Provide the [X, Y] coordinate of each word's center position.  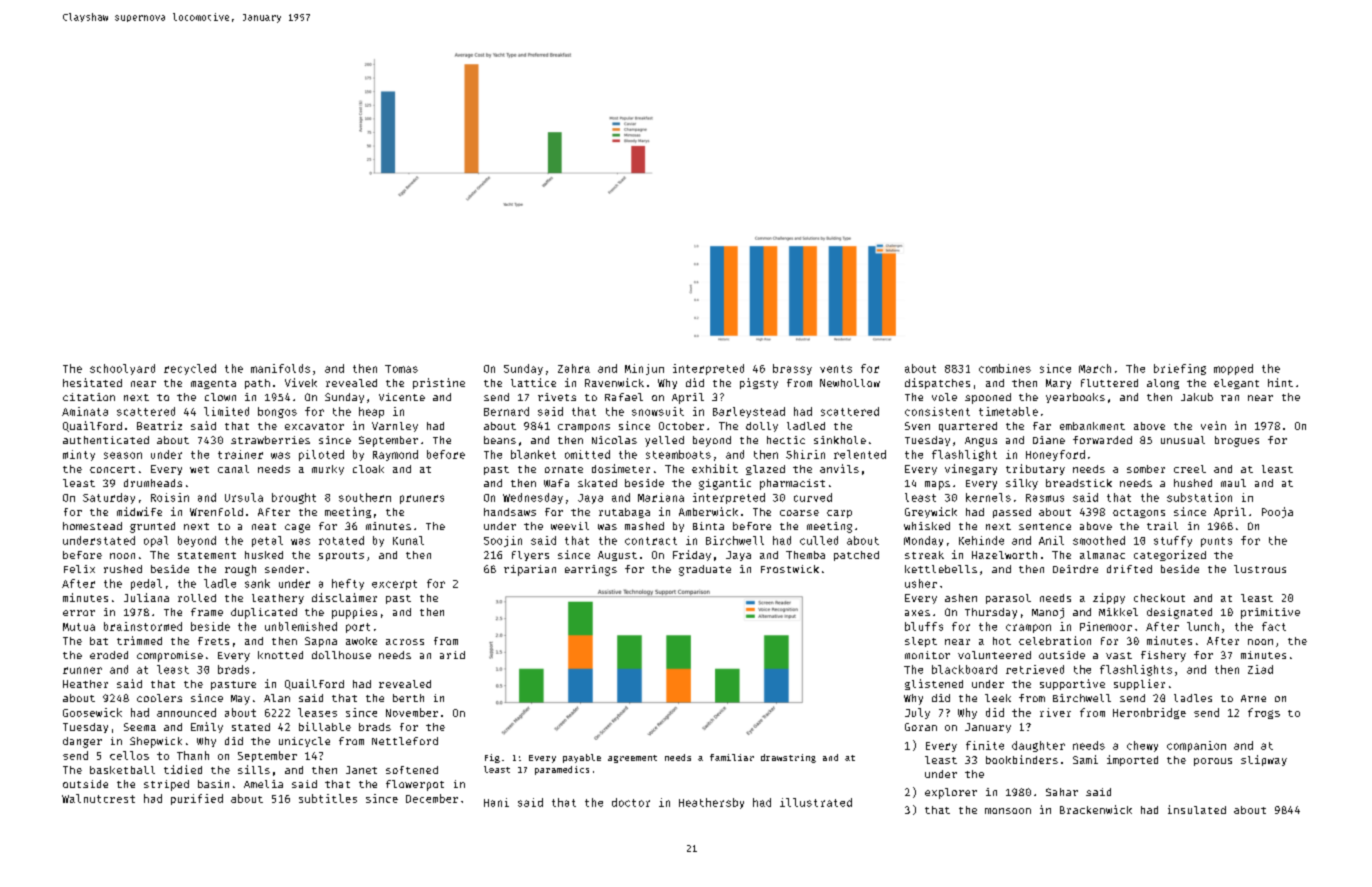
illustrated [816, 802]
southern [365, 497]
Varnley [395, 427]
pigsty [759, 383]
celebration [1055, 640]
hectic [786, 440]
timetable [1008, 411]
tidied [183, 769]
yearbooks [1075, 398]
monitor [927, 655]
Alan [277, 698]
